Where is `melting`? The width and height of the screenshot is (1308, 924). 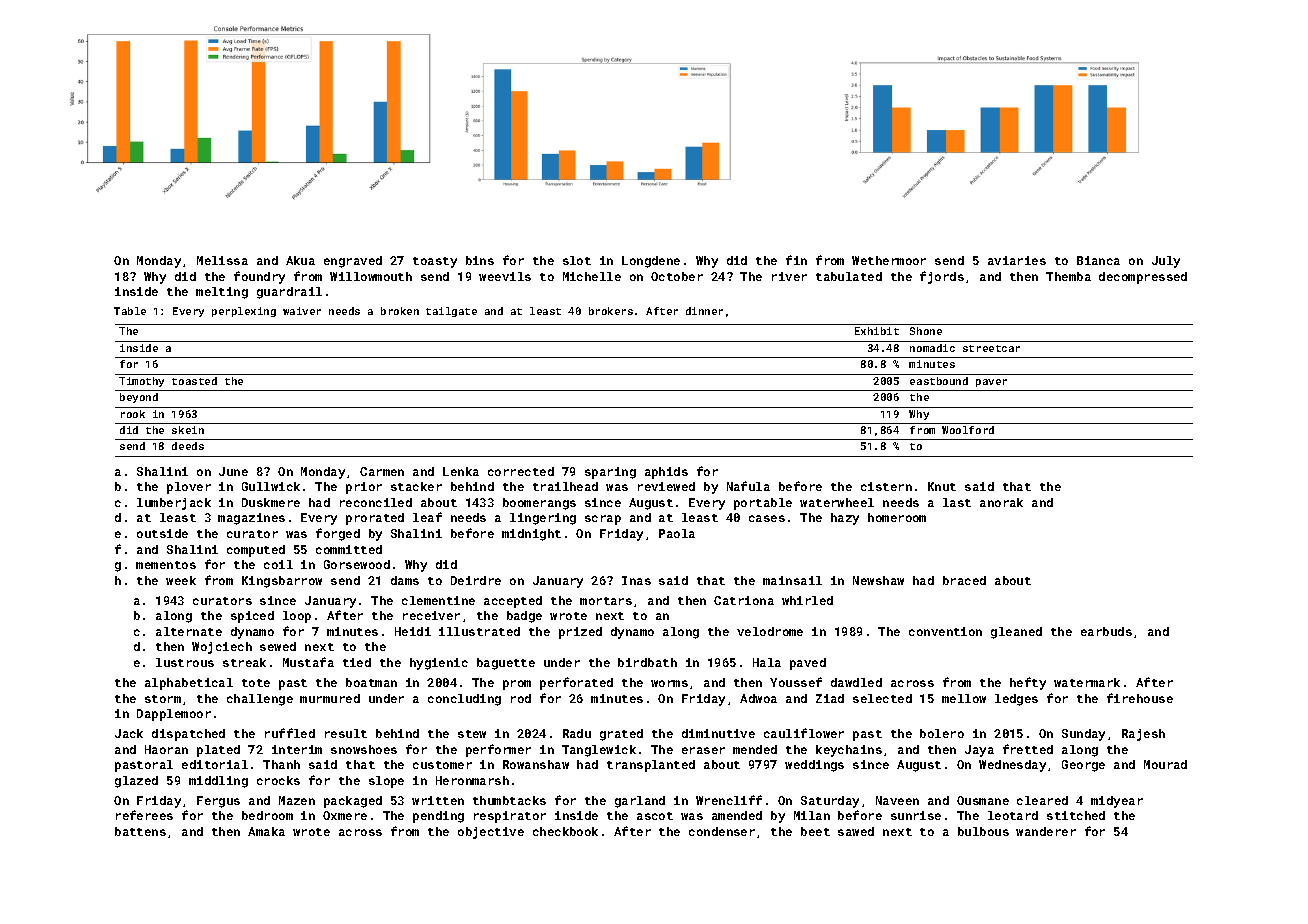 melting is located at coordinates (222, 293).
